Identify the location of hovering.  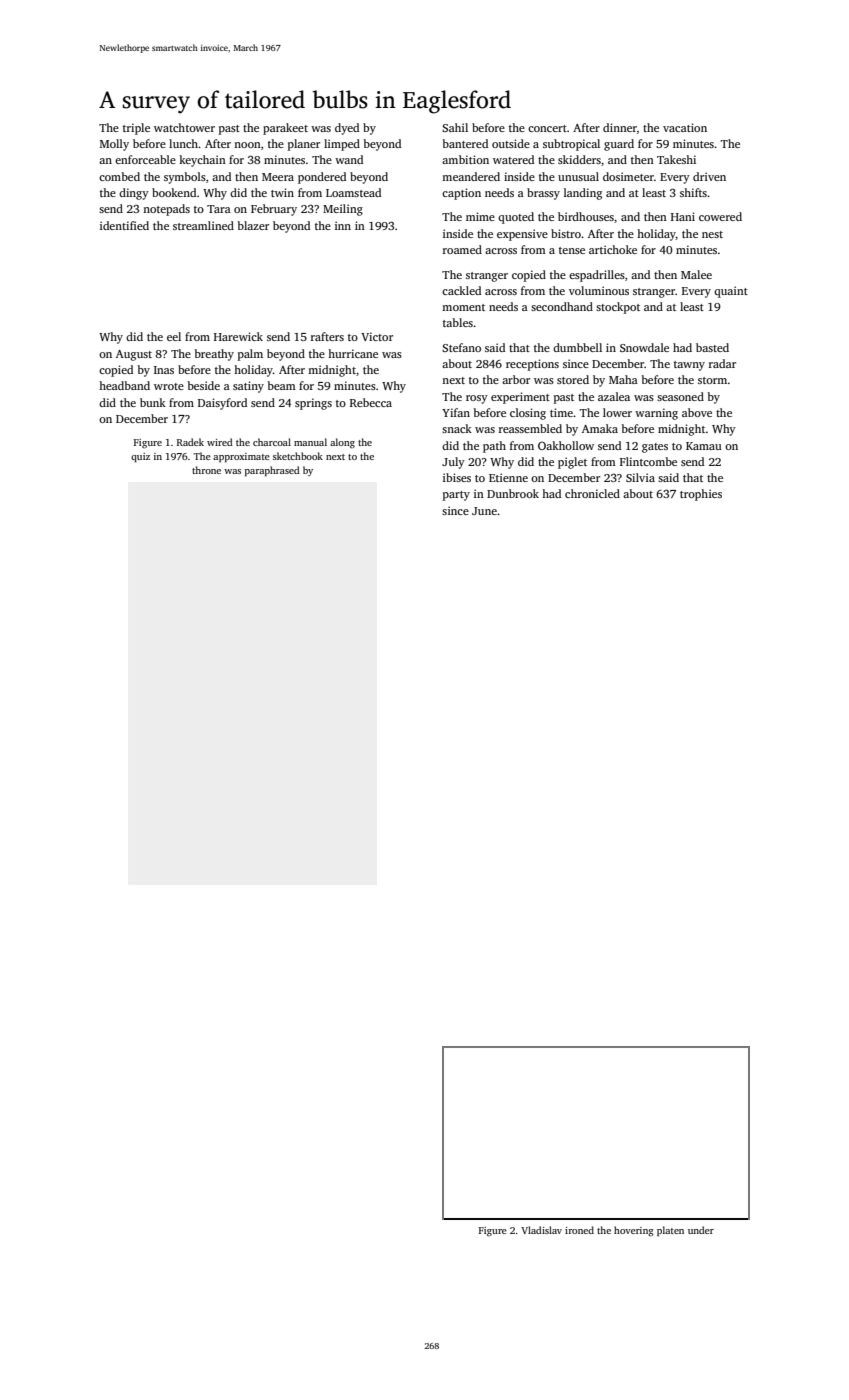
(634, 1231).
